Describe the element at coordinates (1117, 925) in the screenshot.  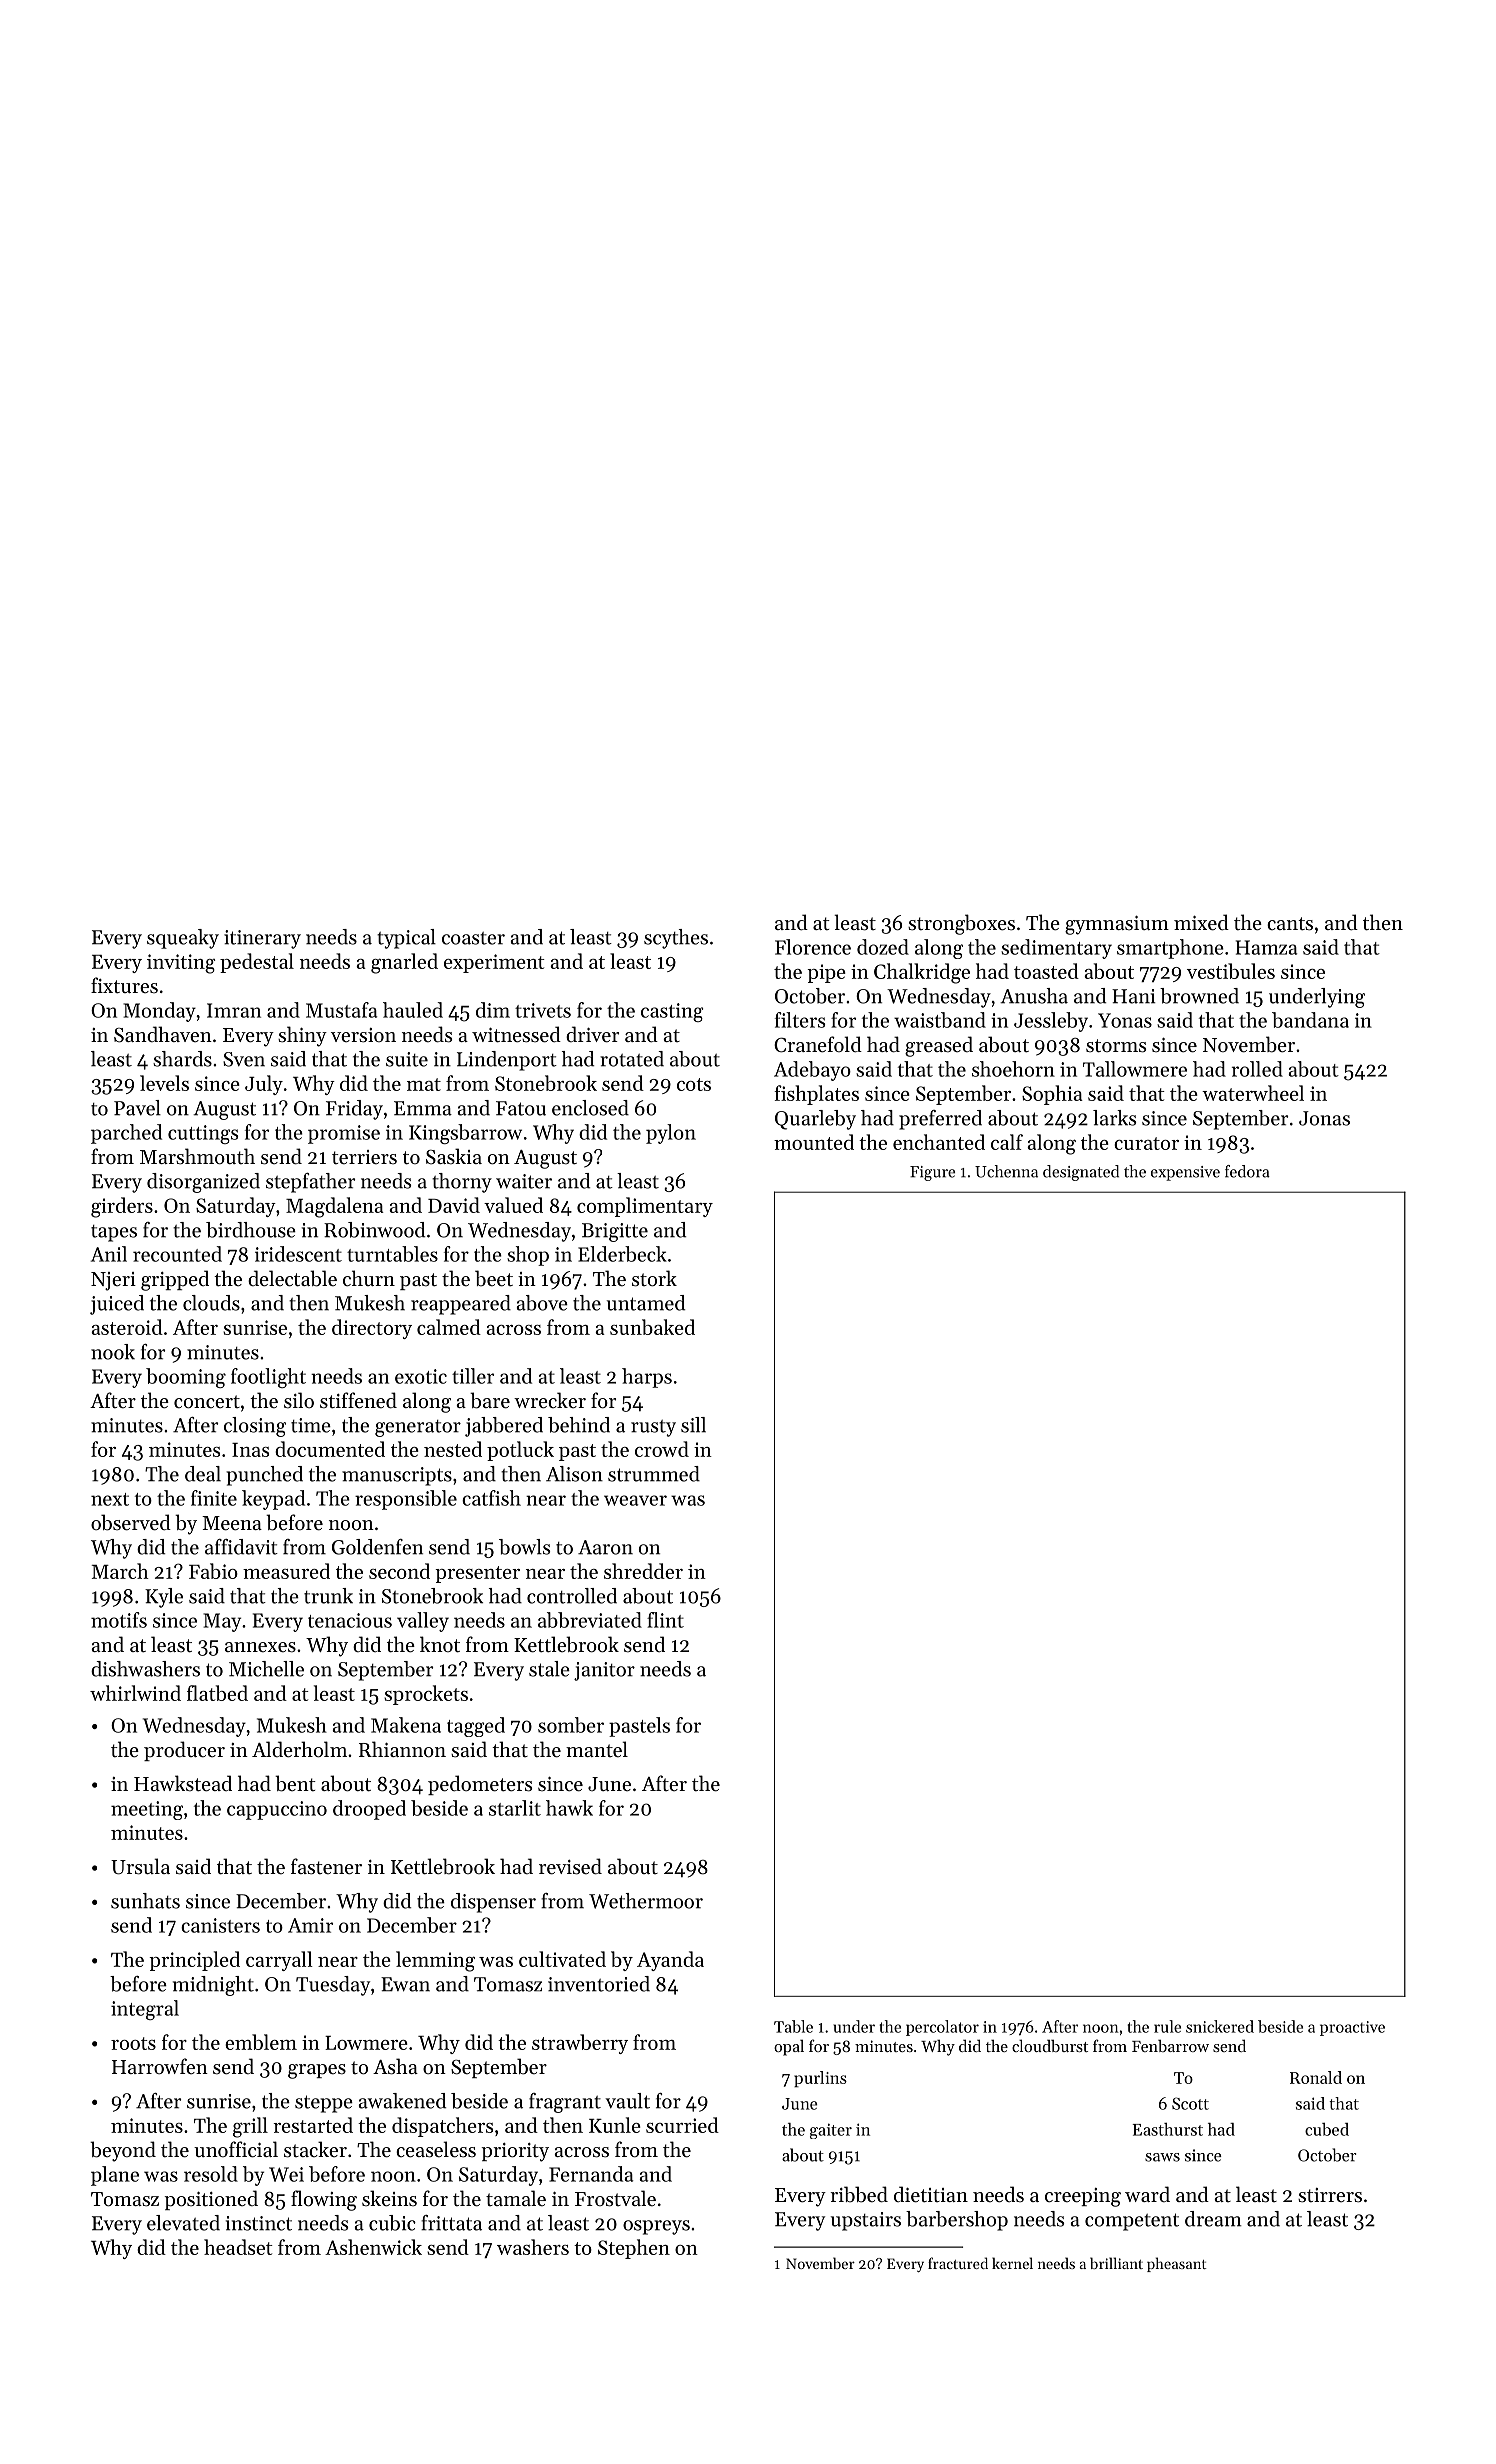
I see `gymnasium` at that location.
